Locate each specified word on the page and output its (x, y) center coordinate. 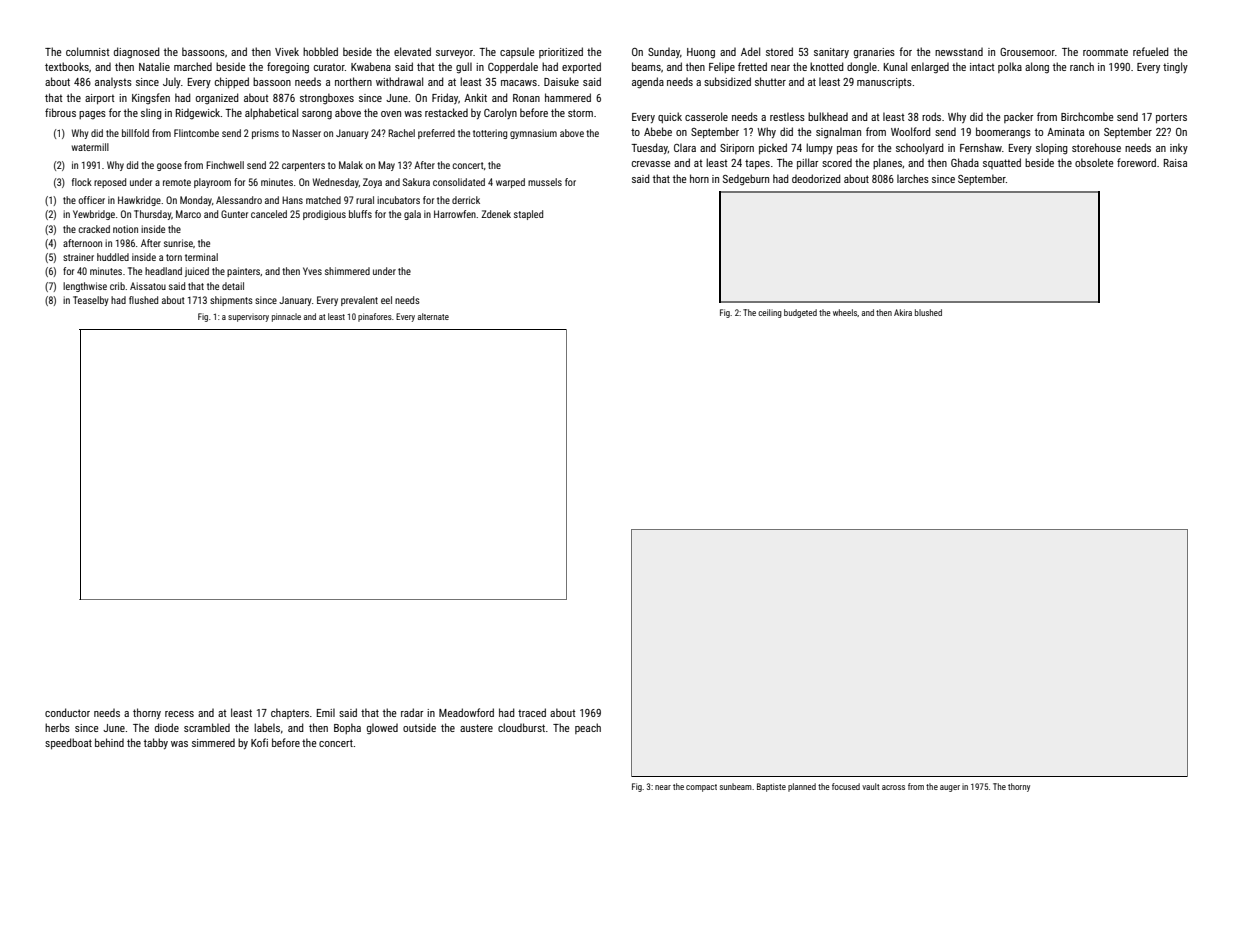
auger (950, 788)
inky (1179, 148)
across (893, 787)
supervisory (248, 318)
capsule (517, 52)
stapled (528, 215)
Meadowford (466, 712)
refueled (1151, 51)
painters (243, 272)
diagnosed (137, 53)
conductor (67, 712)
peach (588, 728)
